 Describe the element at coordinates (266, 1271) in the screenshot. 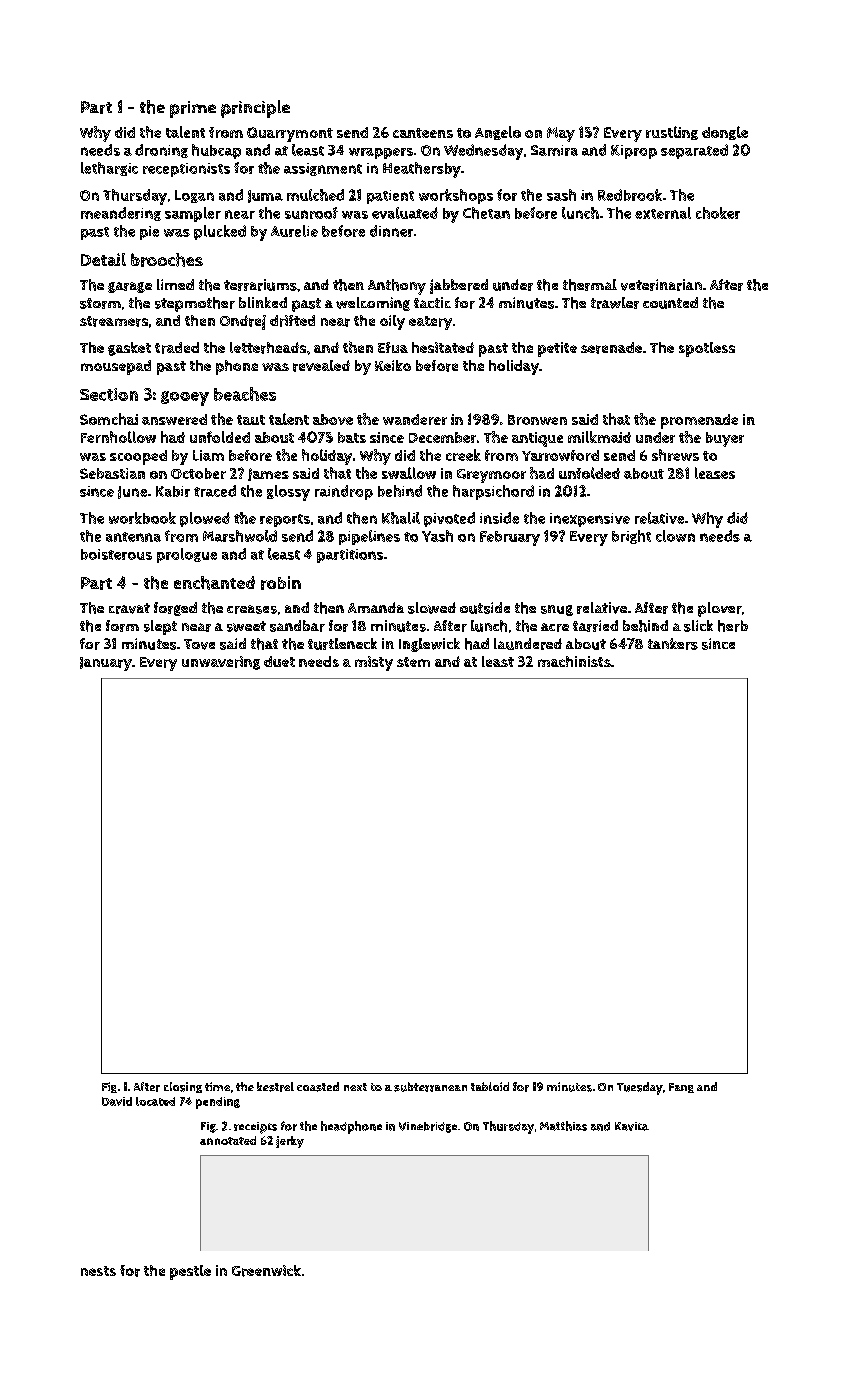

I see `Greenwick` at that location.
